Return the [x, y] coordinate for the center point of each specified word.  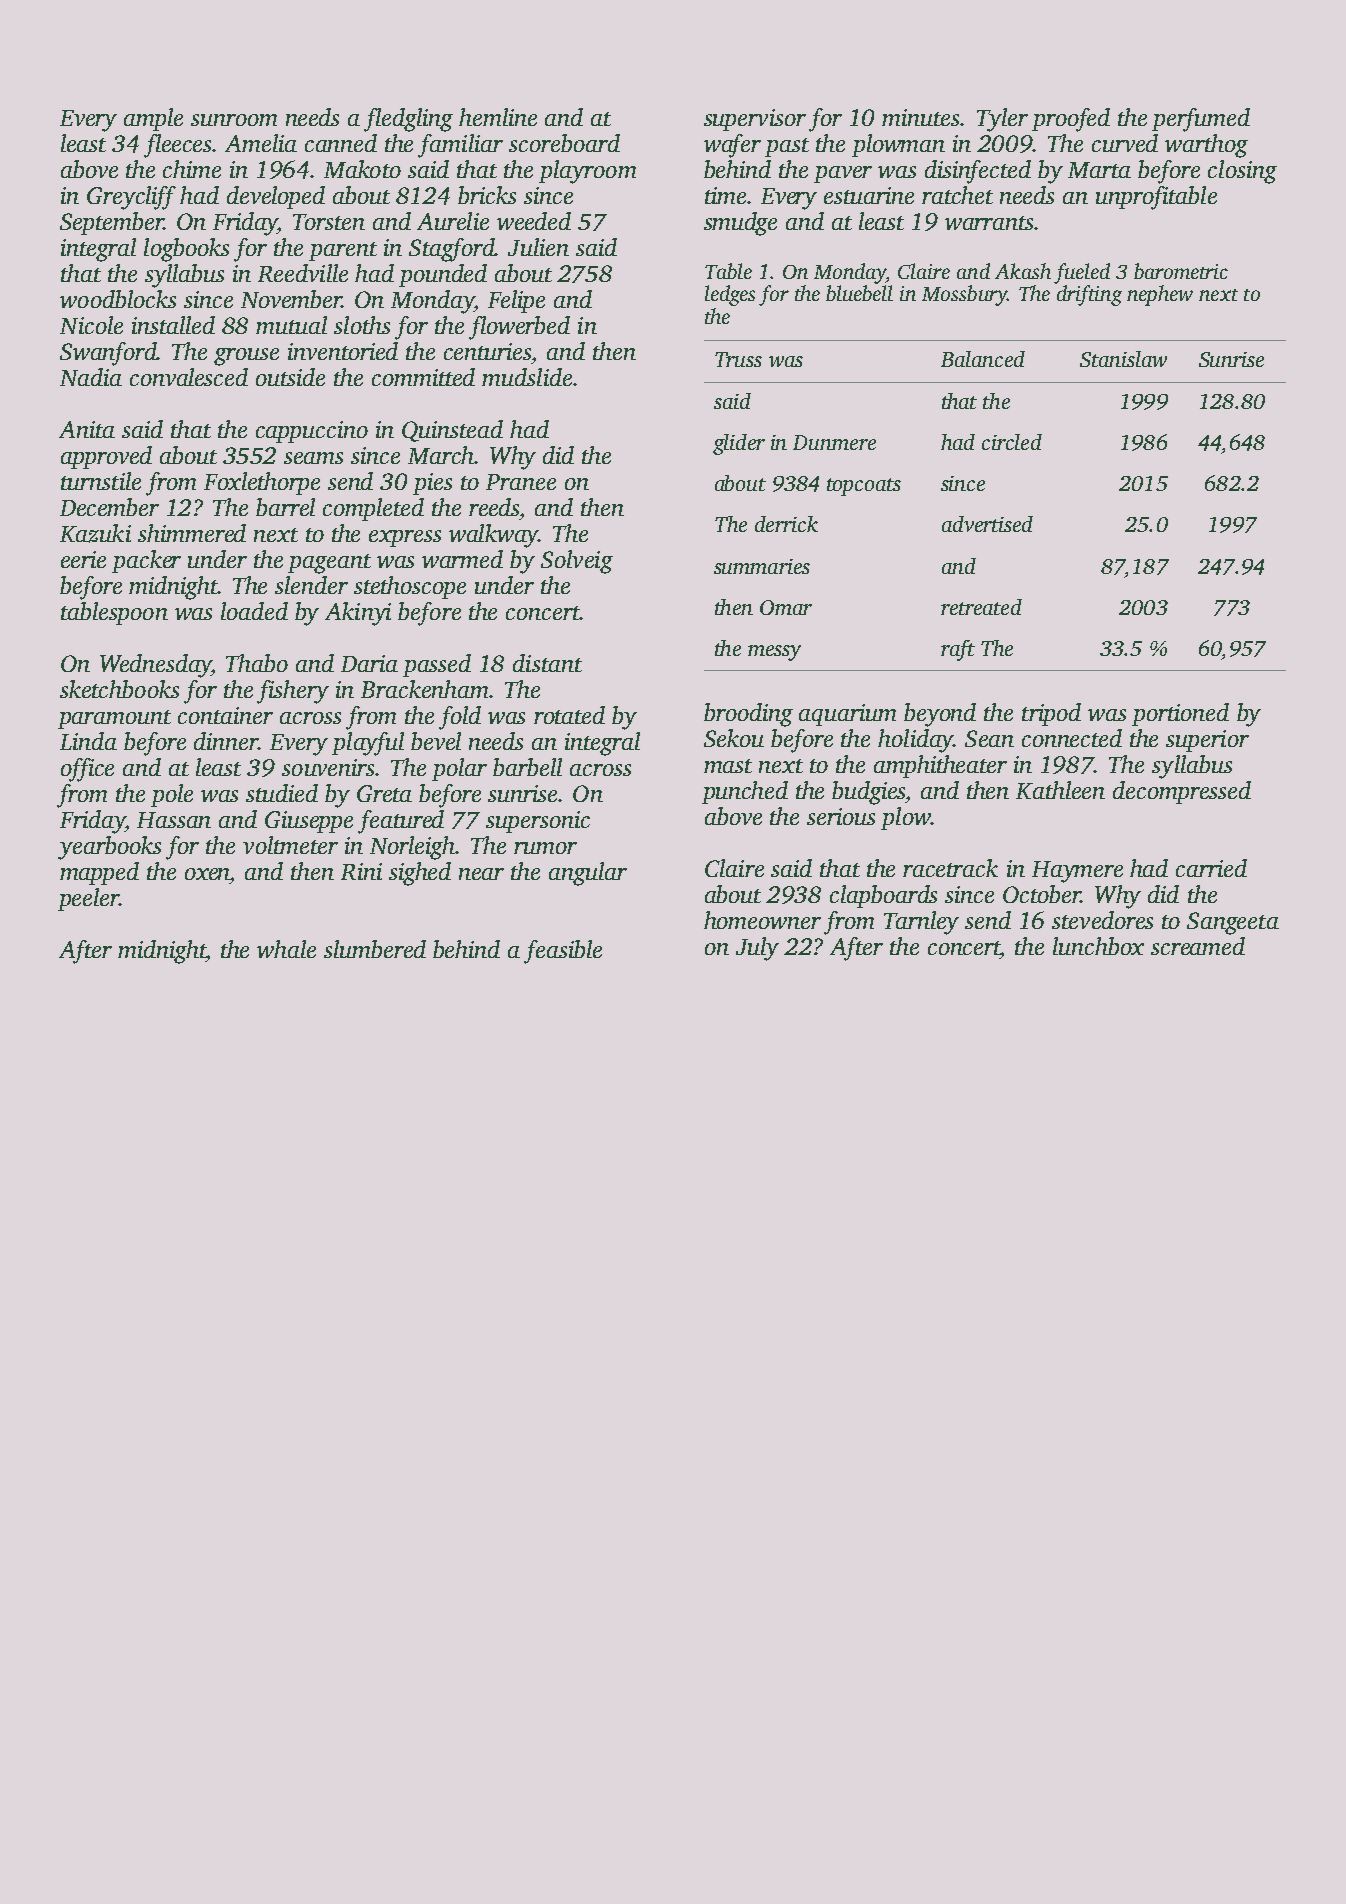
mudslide [527, 377]
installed [173, 325]
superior [1207, 741]
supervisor [755, 120]
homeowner [762, 920]
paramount [114, 719]
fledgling [408, 120]
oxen [208, 874]
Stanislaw [1123, 359]
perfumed [1201, 120]
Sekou [734, 738]
